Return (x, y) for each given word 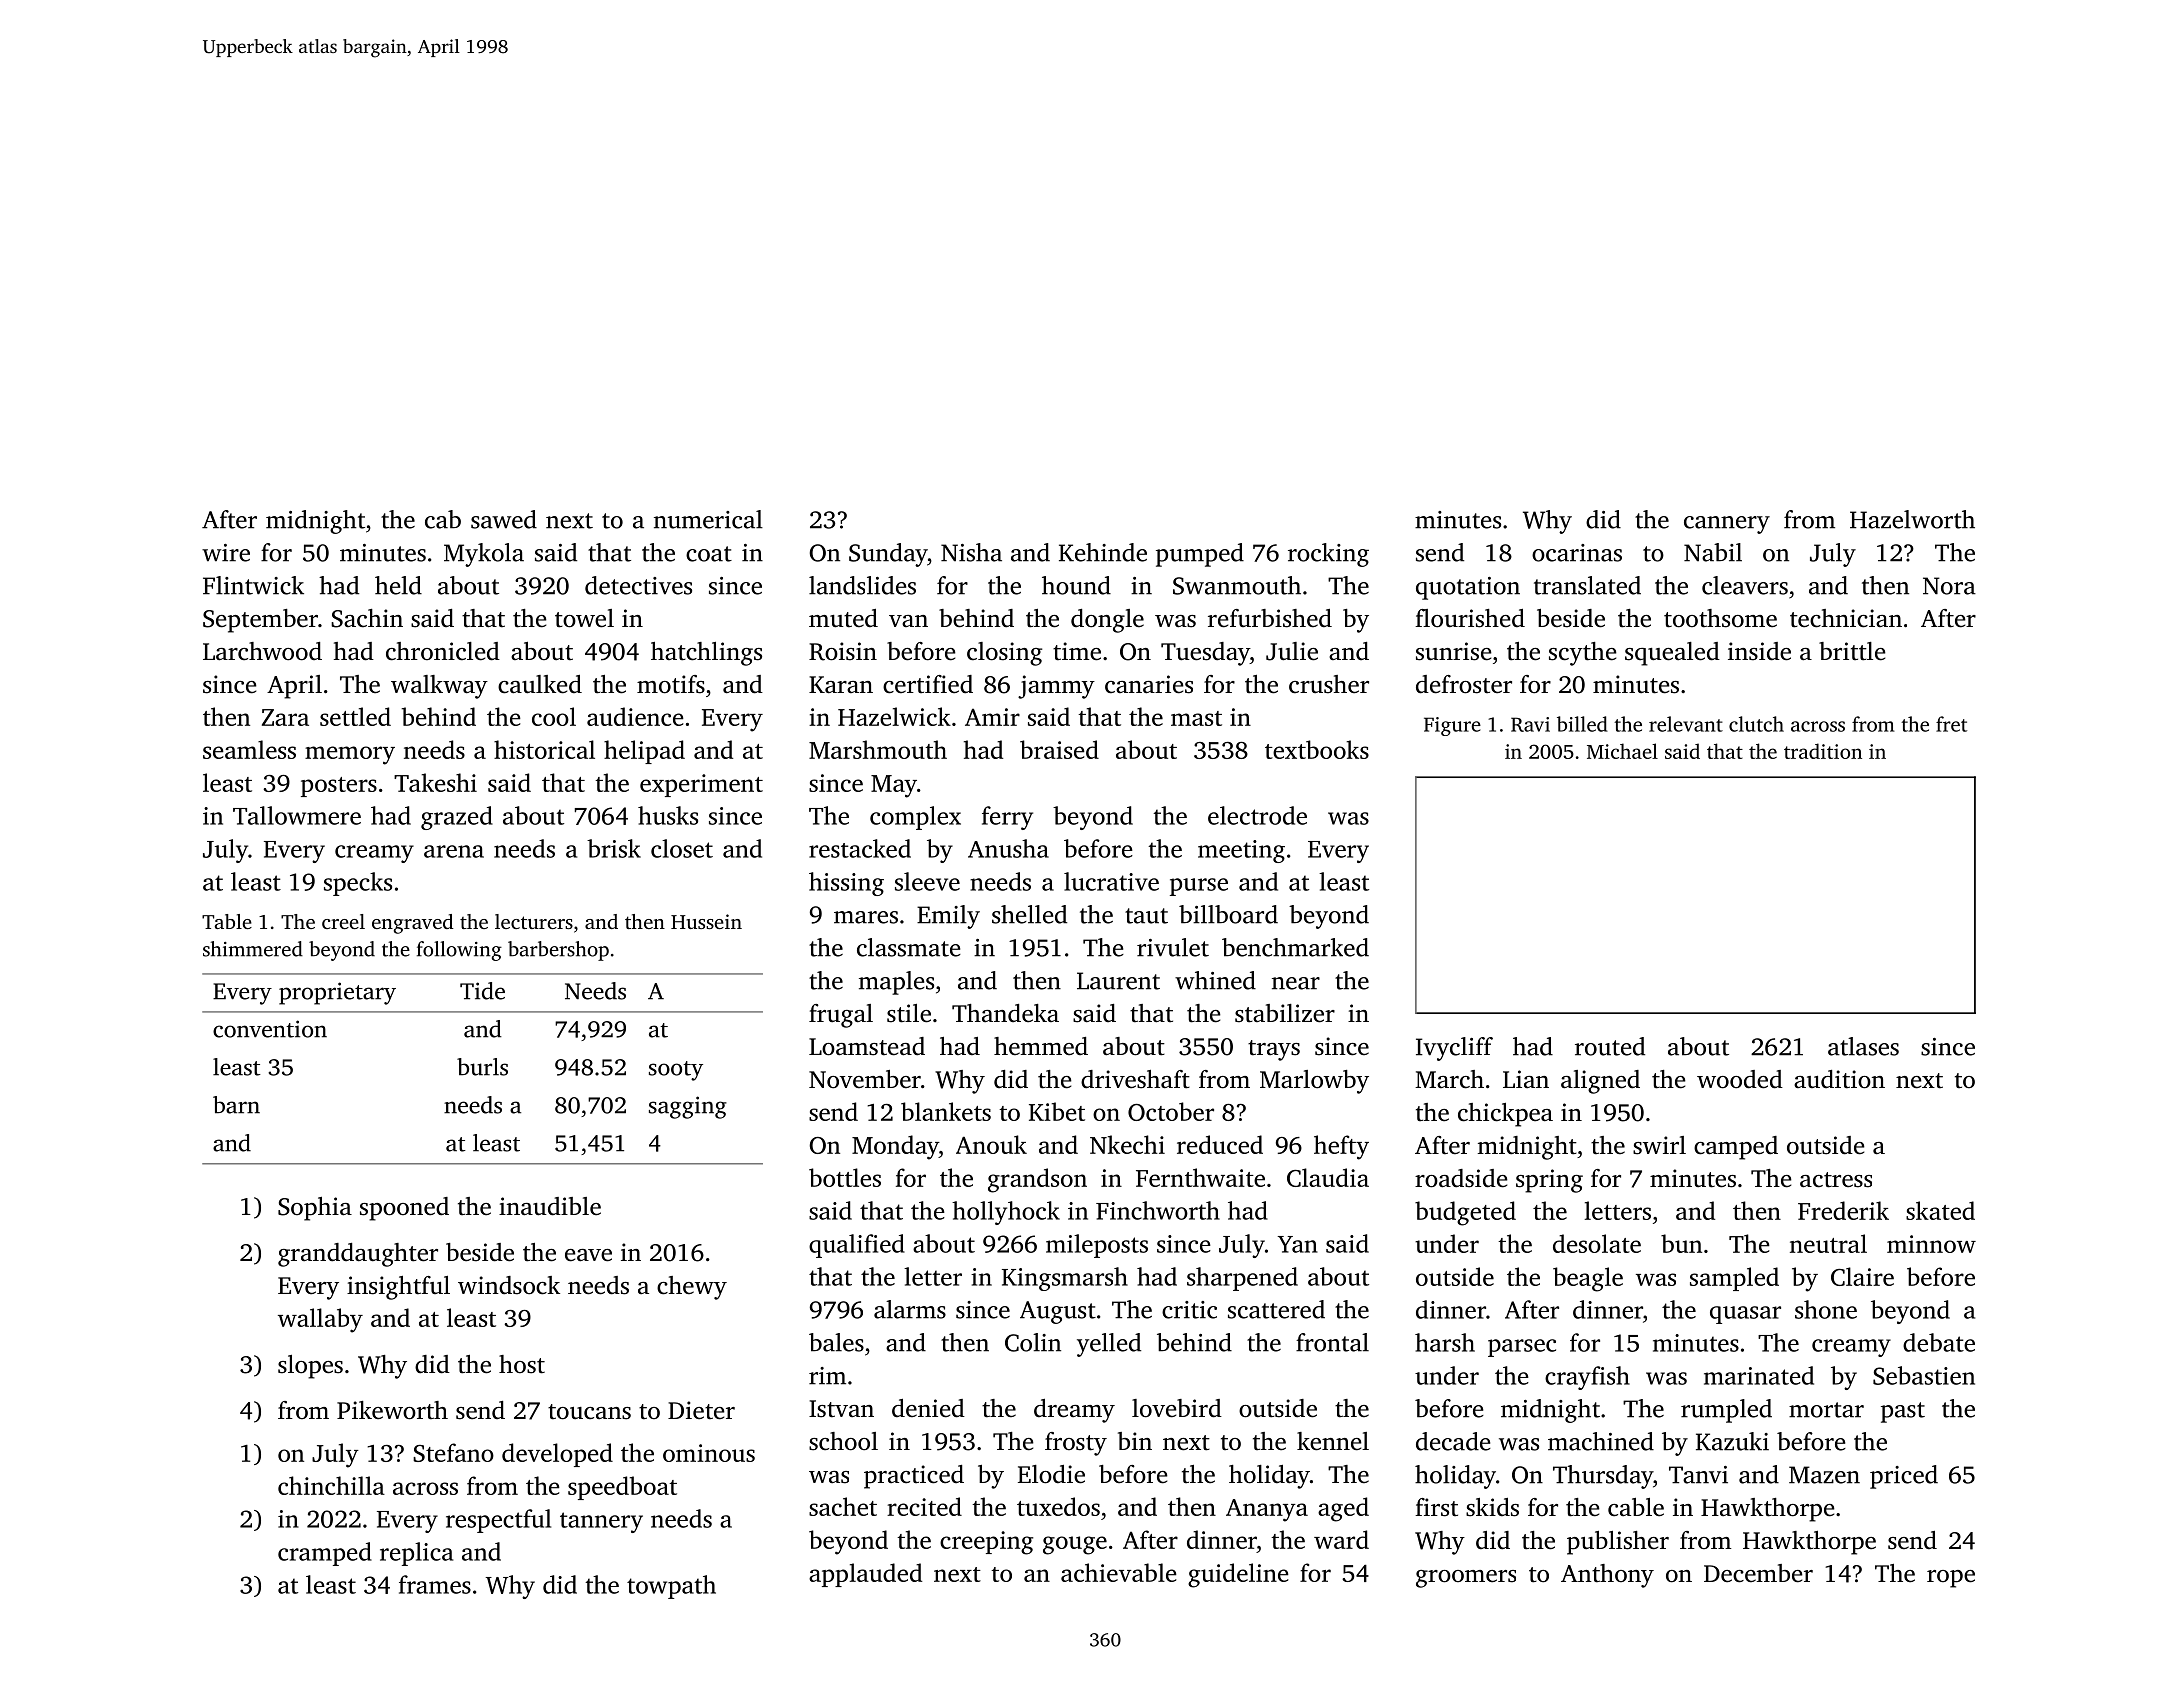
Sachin (367, 618)
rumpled (1726, 1411)
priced (1904, 1477)
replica (416, 1554)
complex (915, 818)
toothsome (1720, 618)
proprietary (337, 993)
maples (896, 983)
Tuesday (1205, 654)
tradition (1823, 751)
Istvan (841, 1409)
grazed (457, 818)
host (522, 1364)
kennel (1333, 1441)
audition (1839, 1079)
